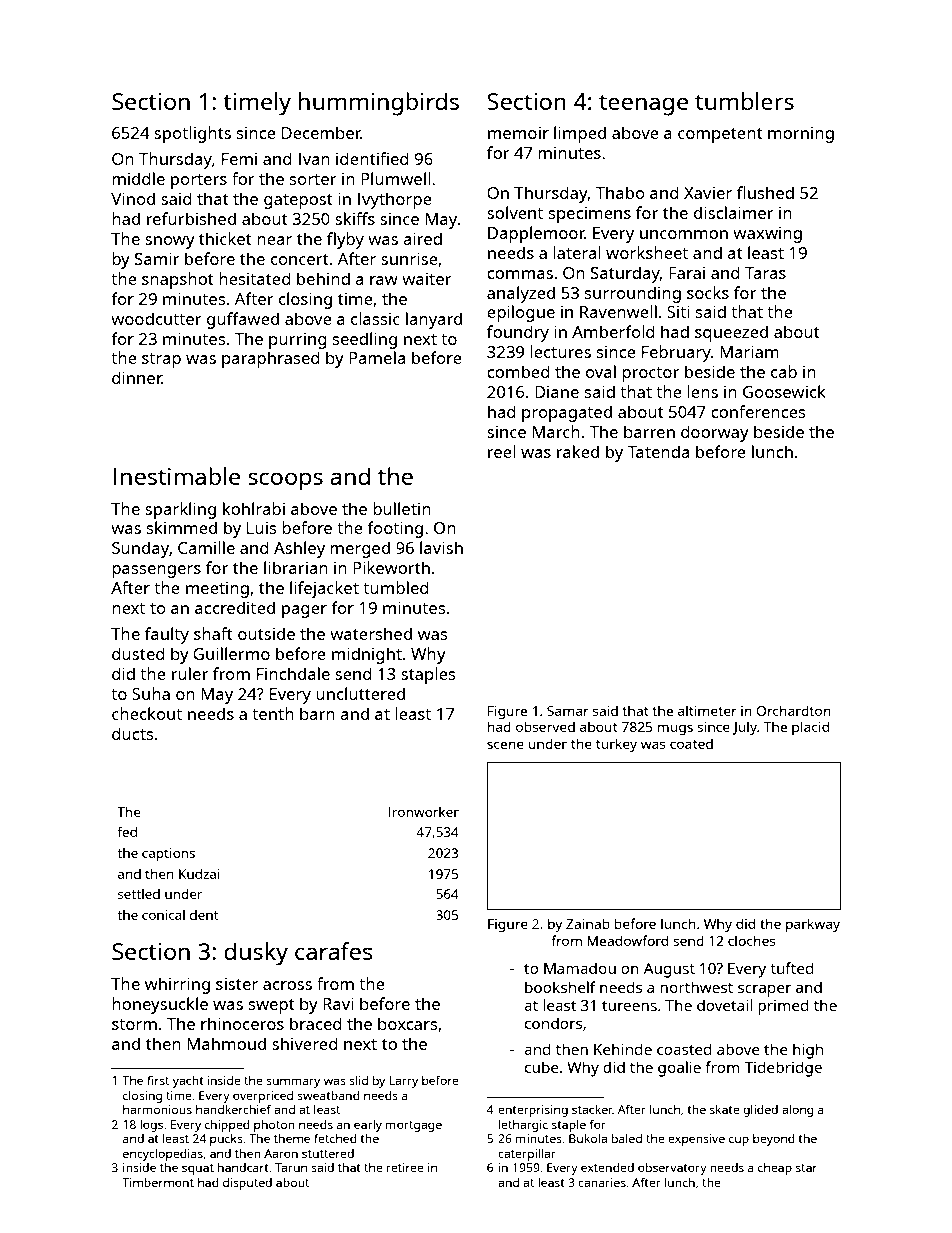 The width and height of the document is (952, 1233). Describe the element at coordinates (643, 105) in the document. I see `teenage` at that location.
